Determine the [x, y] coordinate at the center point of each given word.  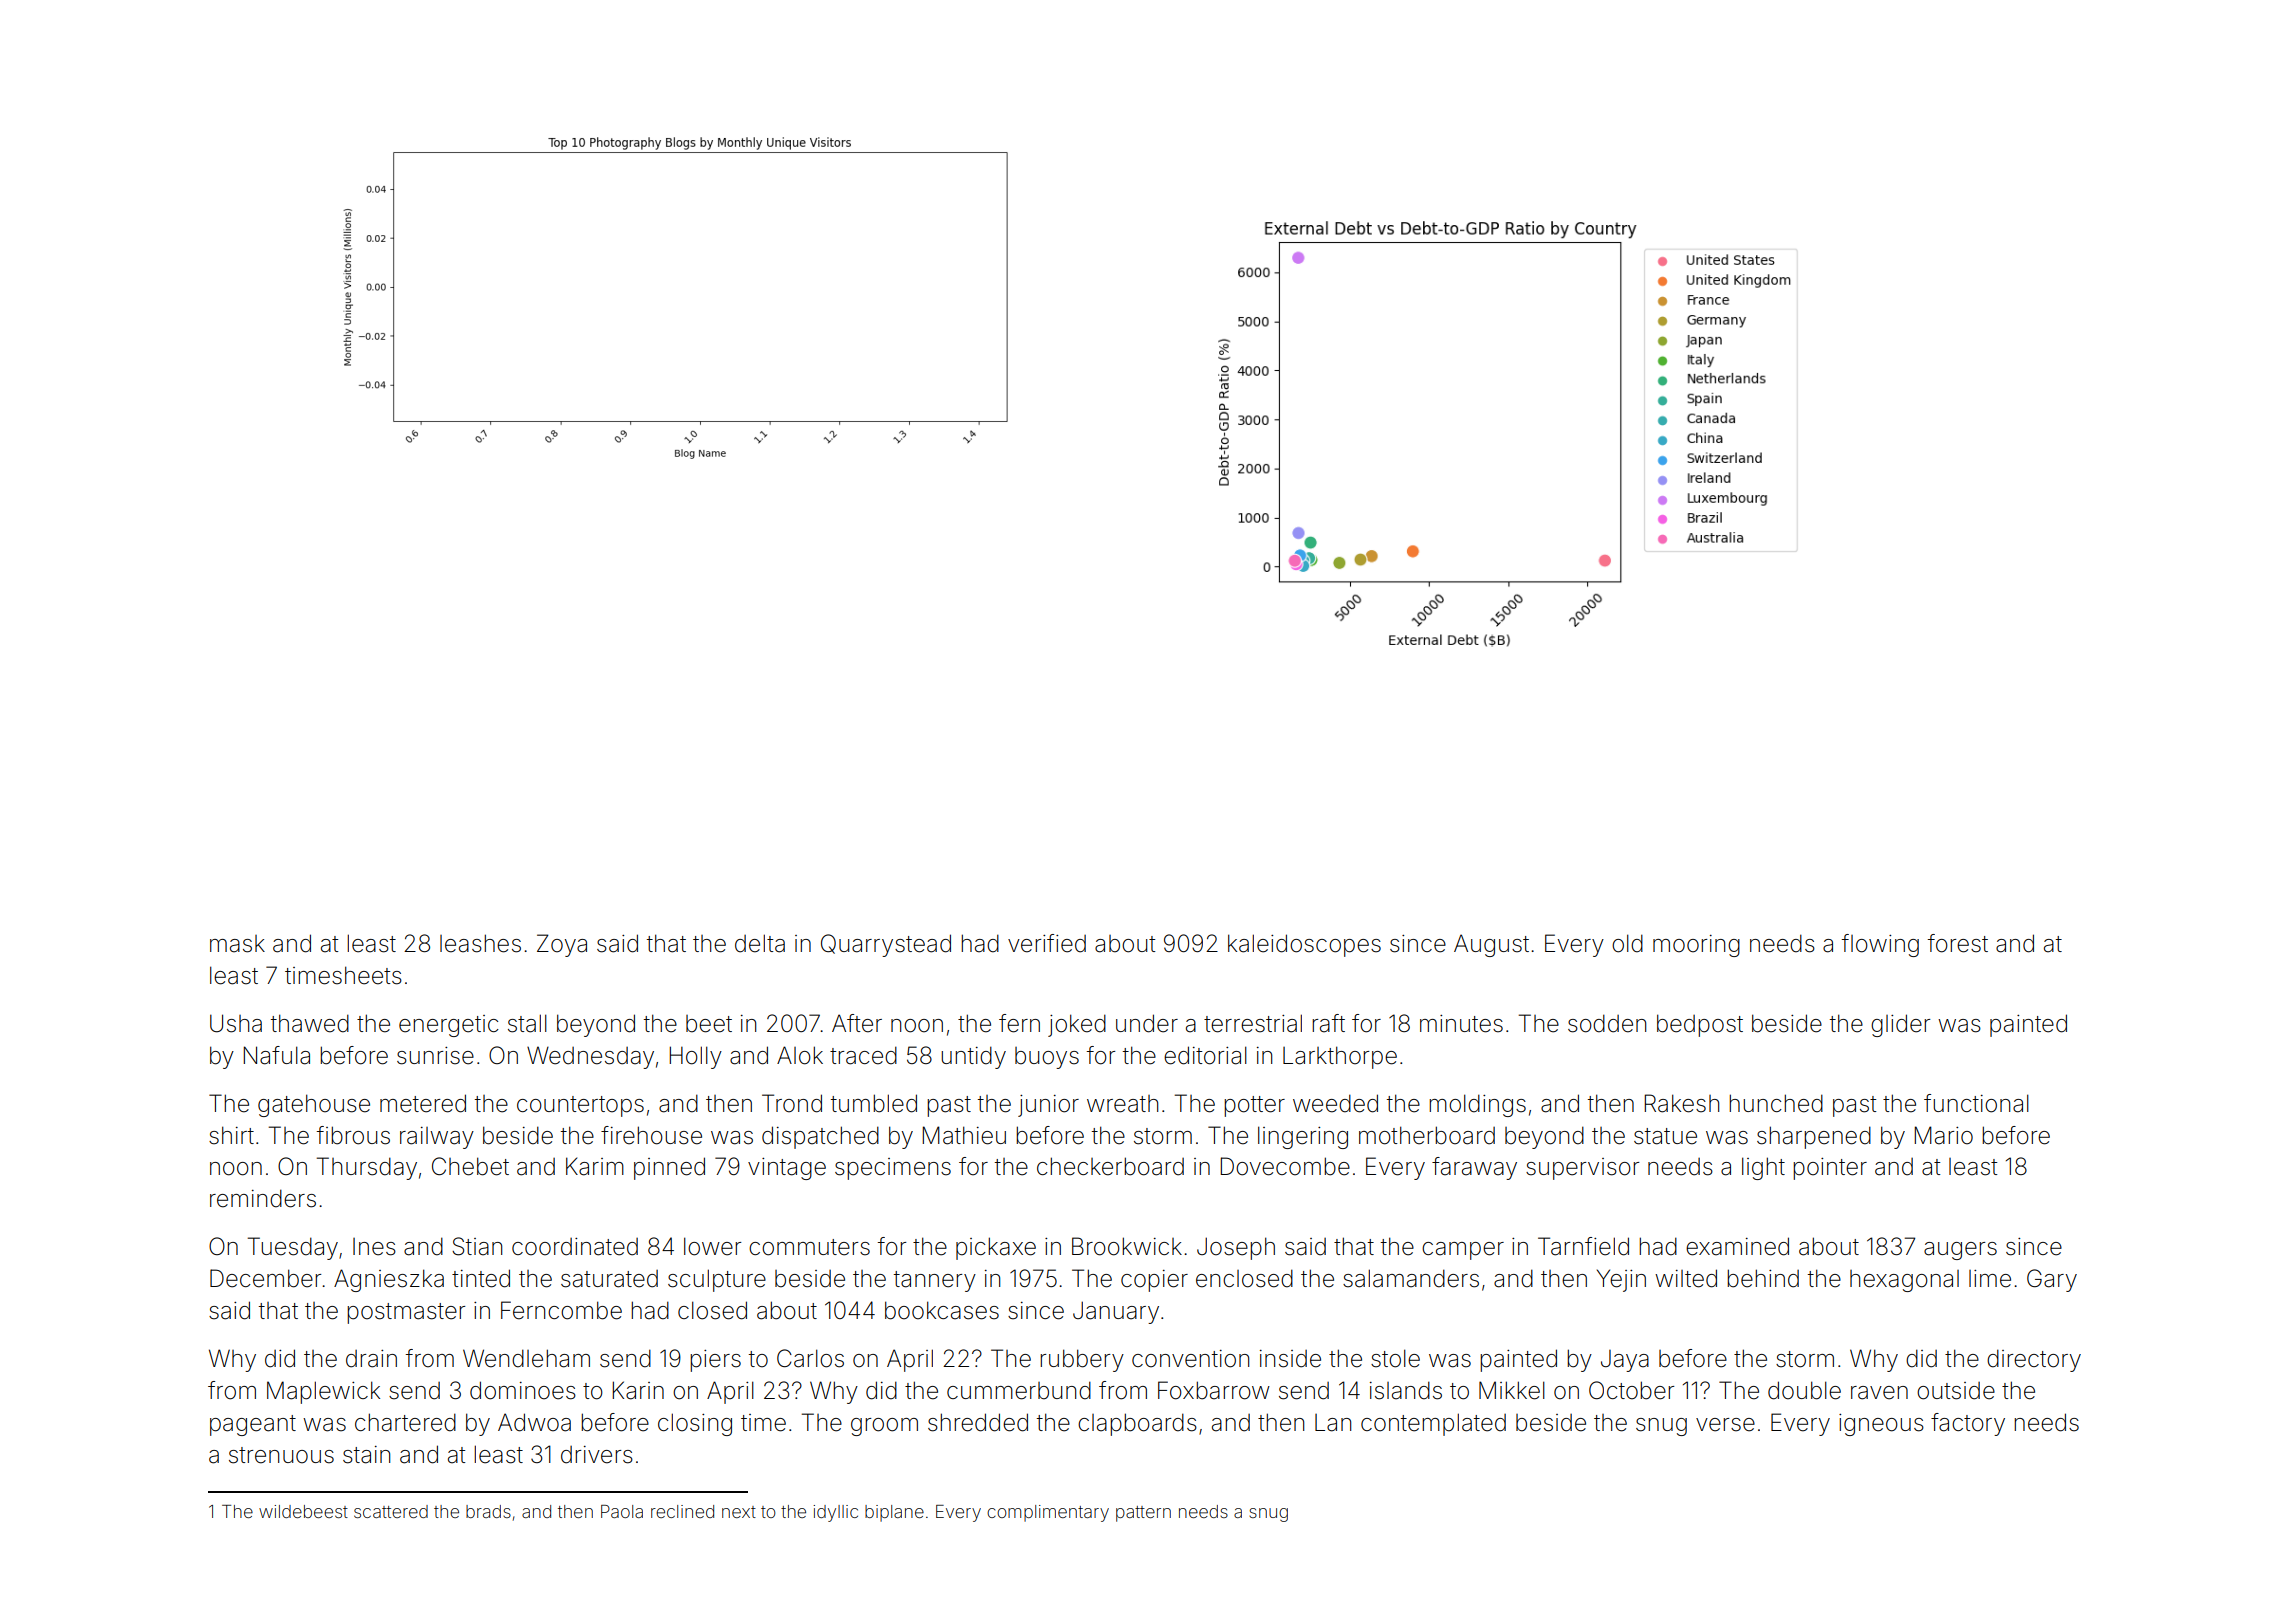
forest [1957, 943]
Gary [2052, 1280]
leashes [480, 943]
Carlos [810, 1358]
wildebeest [303, 1511]
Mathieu [964, 1135]
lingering [1303, 1137]
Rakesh [1681, 1103]
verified [1047, 943]
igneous [1881, 1425]
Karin [638, 1390]
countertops [580, 1106]
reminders [263, 1198]
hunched [1776, 1103]
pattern [1143, 1514]
